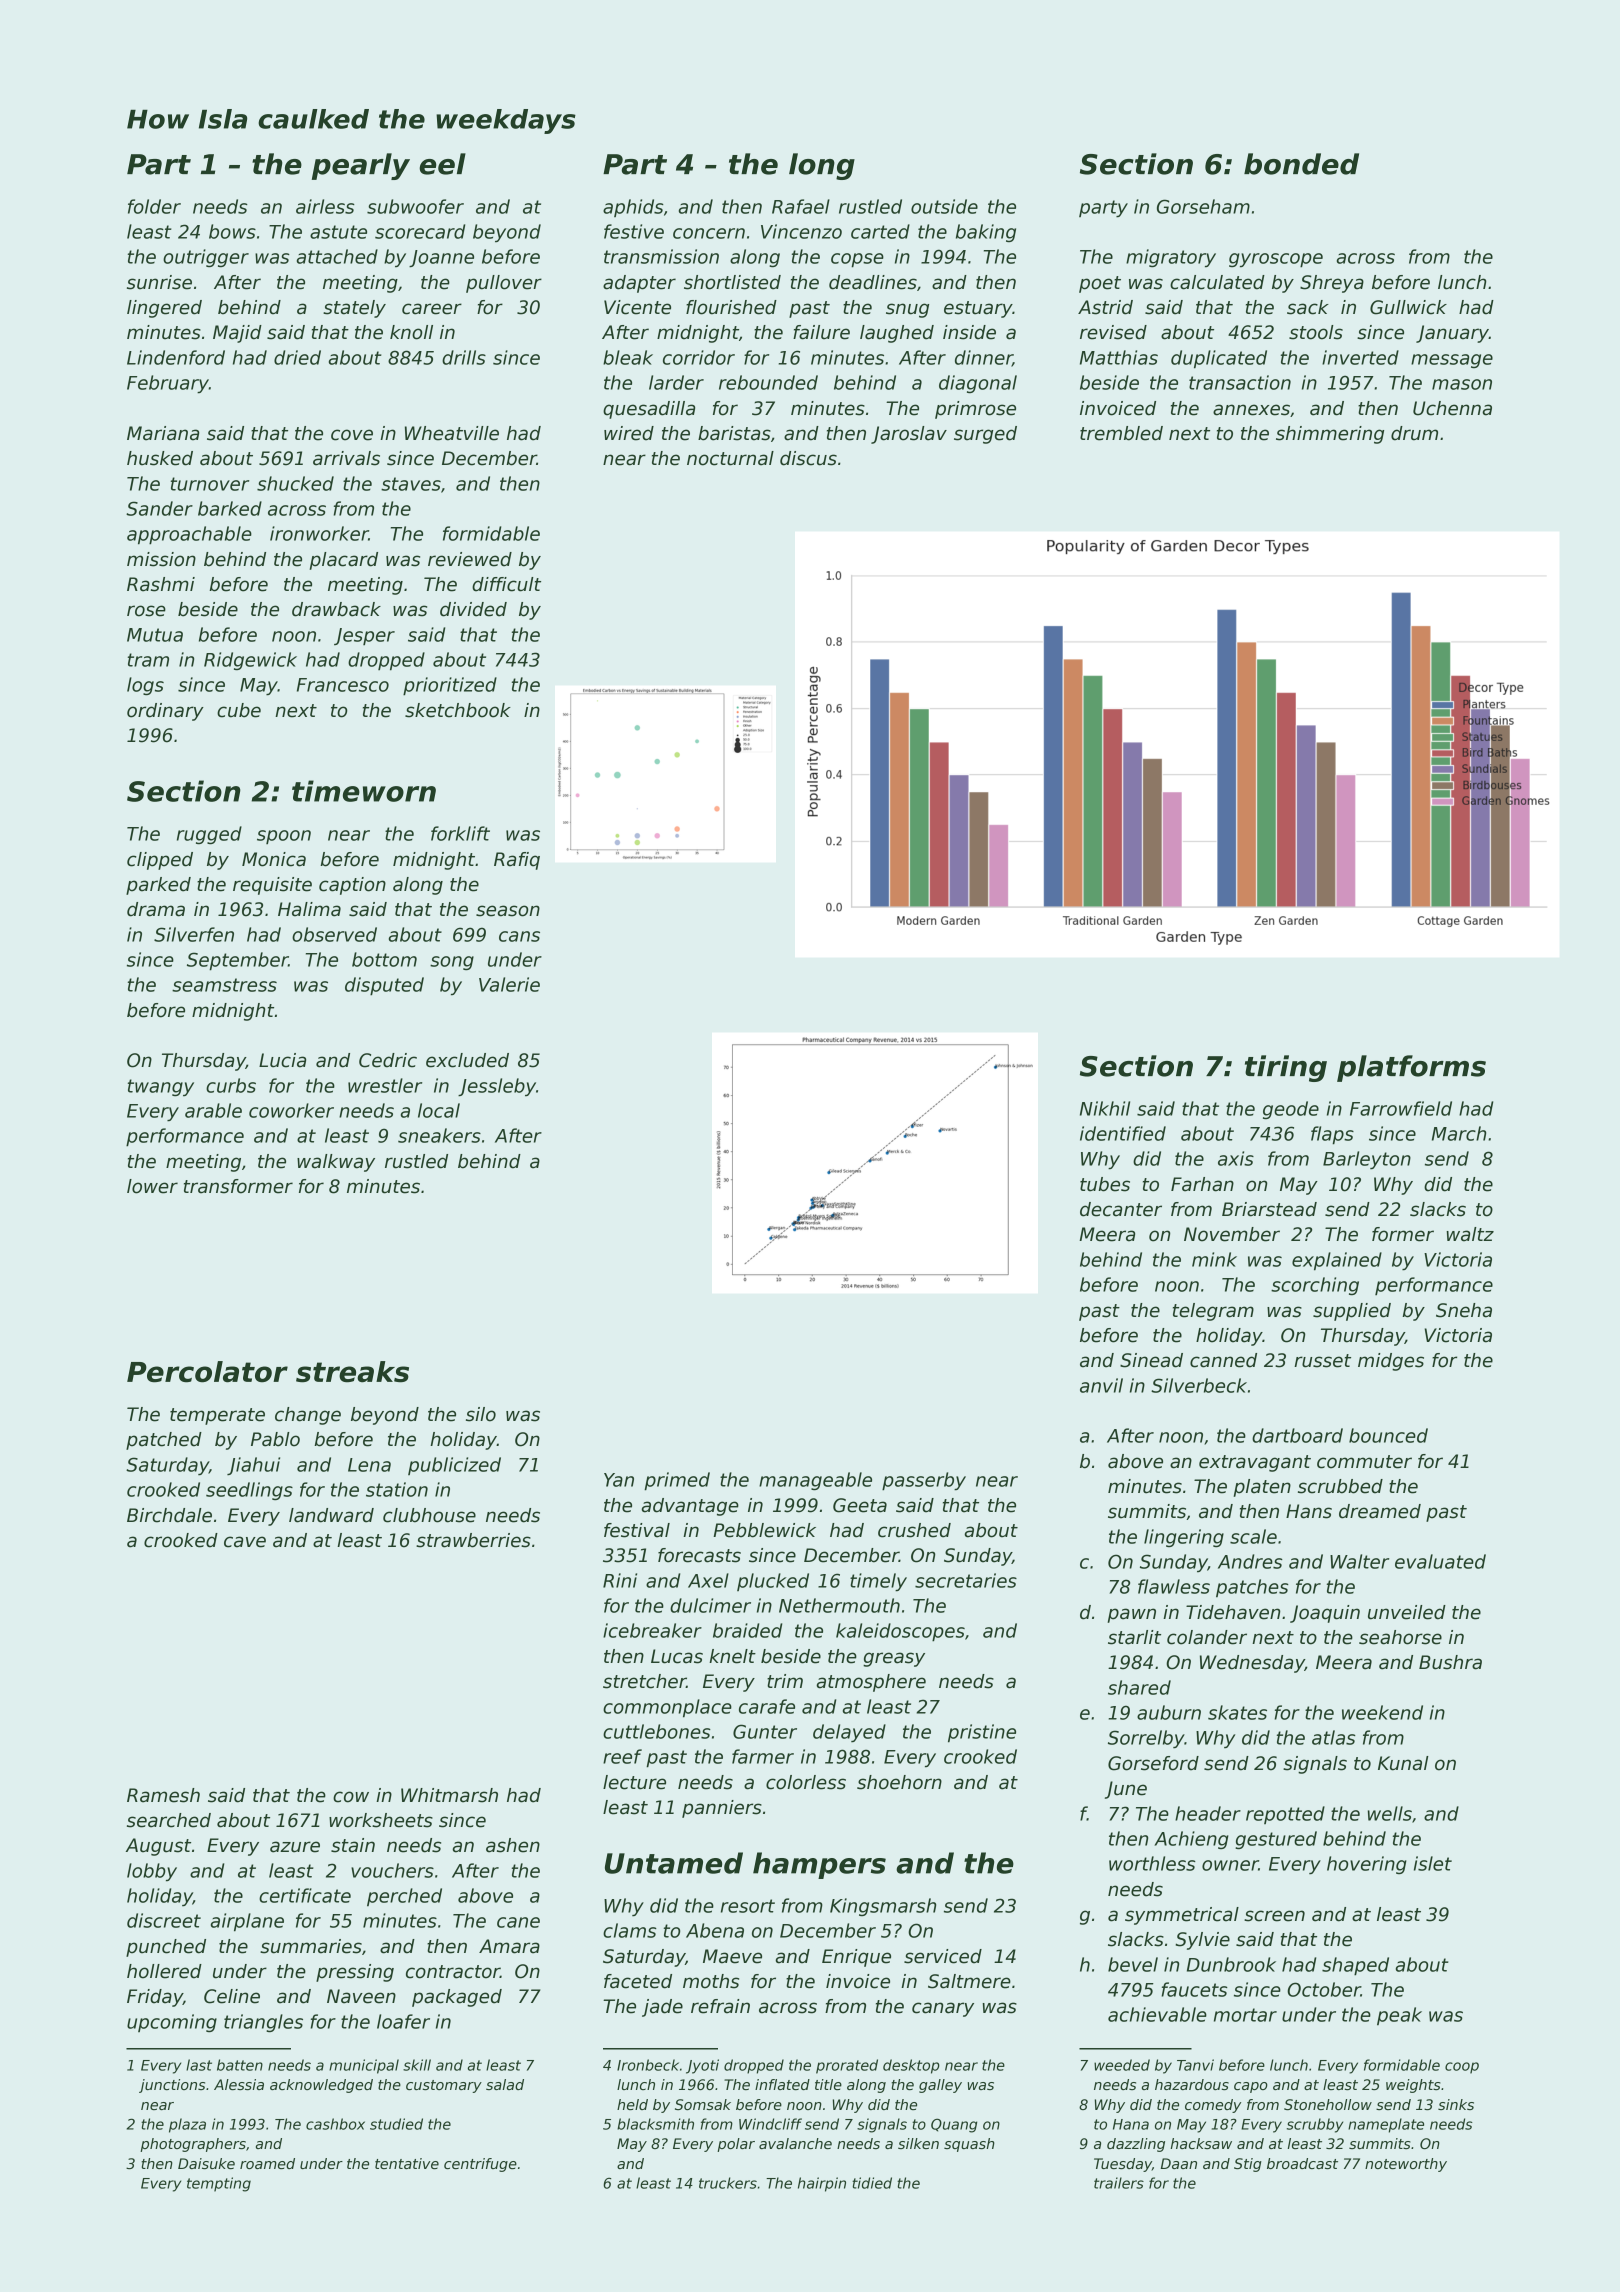 Image resolution: width=1620 pixels, height=2292 pixels. I want to click on arable, so click(213, 1110).
